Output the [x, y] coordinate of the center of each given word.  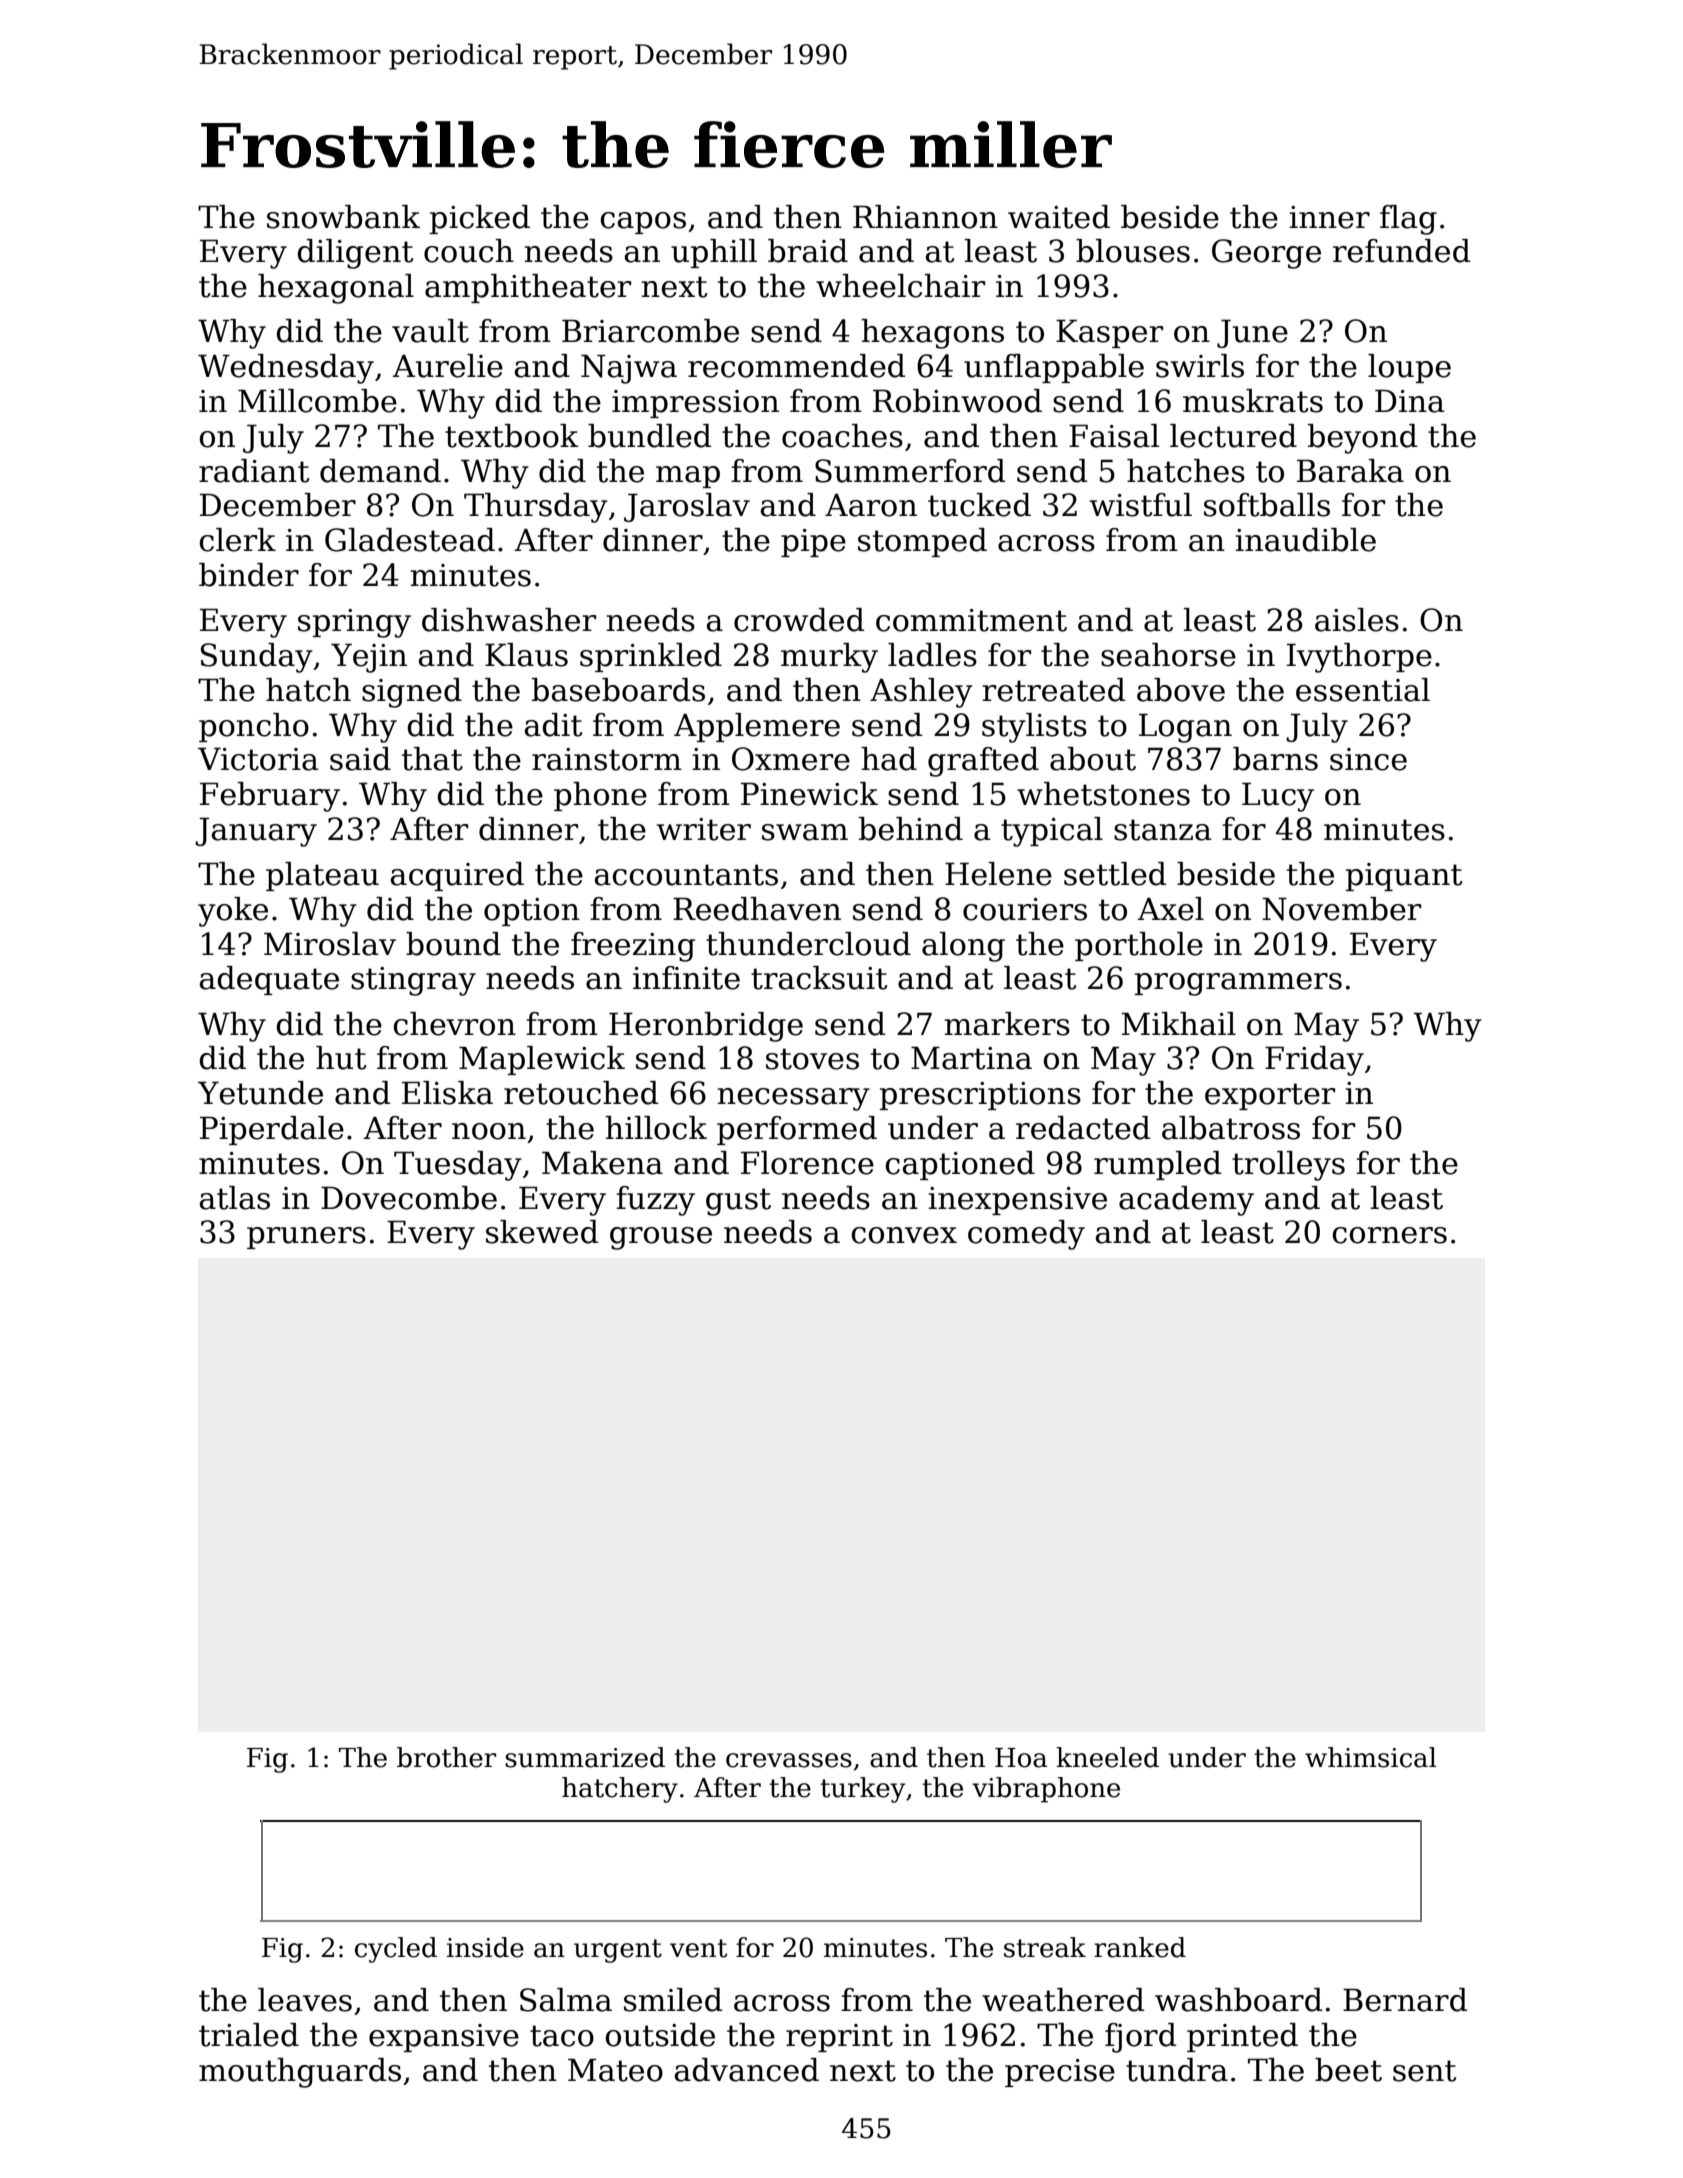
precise [1060, 2073]
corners [1389, 1235]
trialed [249, 2035]
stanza [1163, 830]
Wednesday [286, 369]
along [963, 947]
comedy [1026, 1235]
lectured [1233, 436]
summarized [585, 1757]
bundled [650, 436]
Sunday [257, 658]
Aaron [871, 505]
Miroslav [330, 944]
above [1181, 690]
